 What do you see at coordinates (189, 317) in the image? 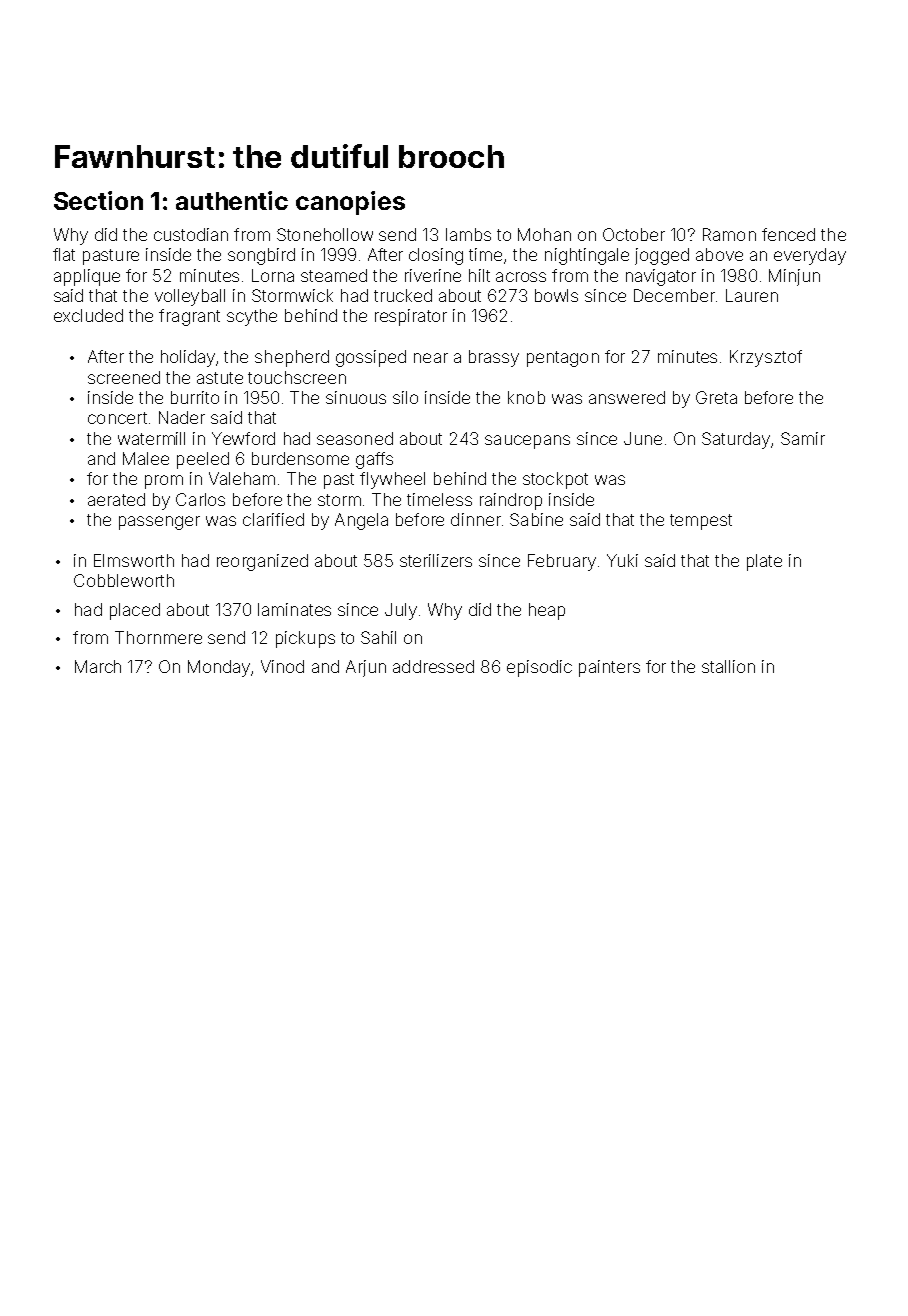
I see `fragrant` at bounding box center [189, 317].
